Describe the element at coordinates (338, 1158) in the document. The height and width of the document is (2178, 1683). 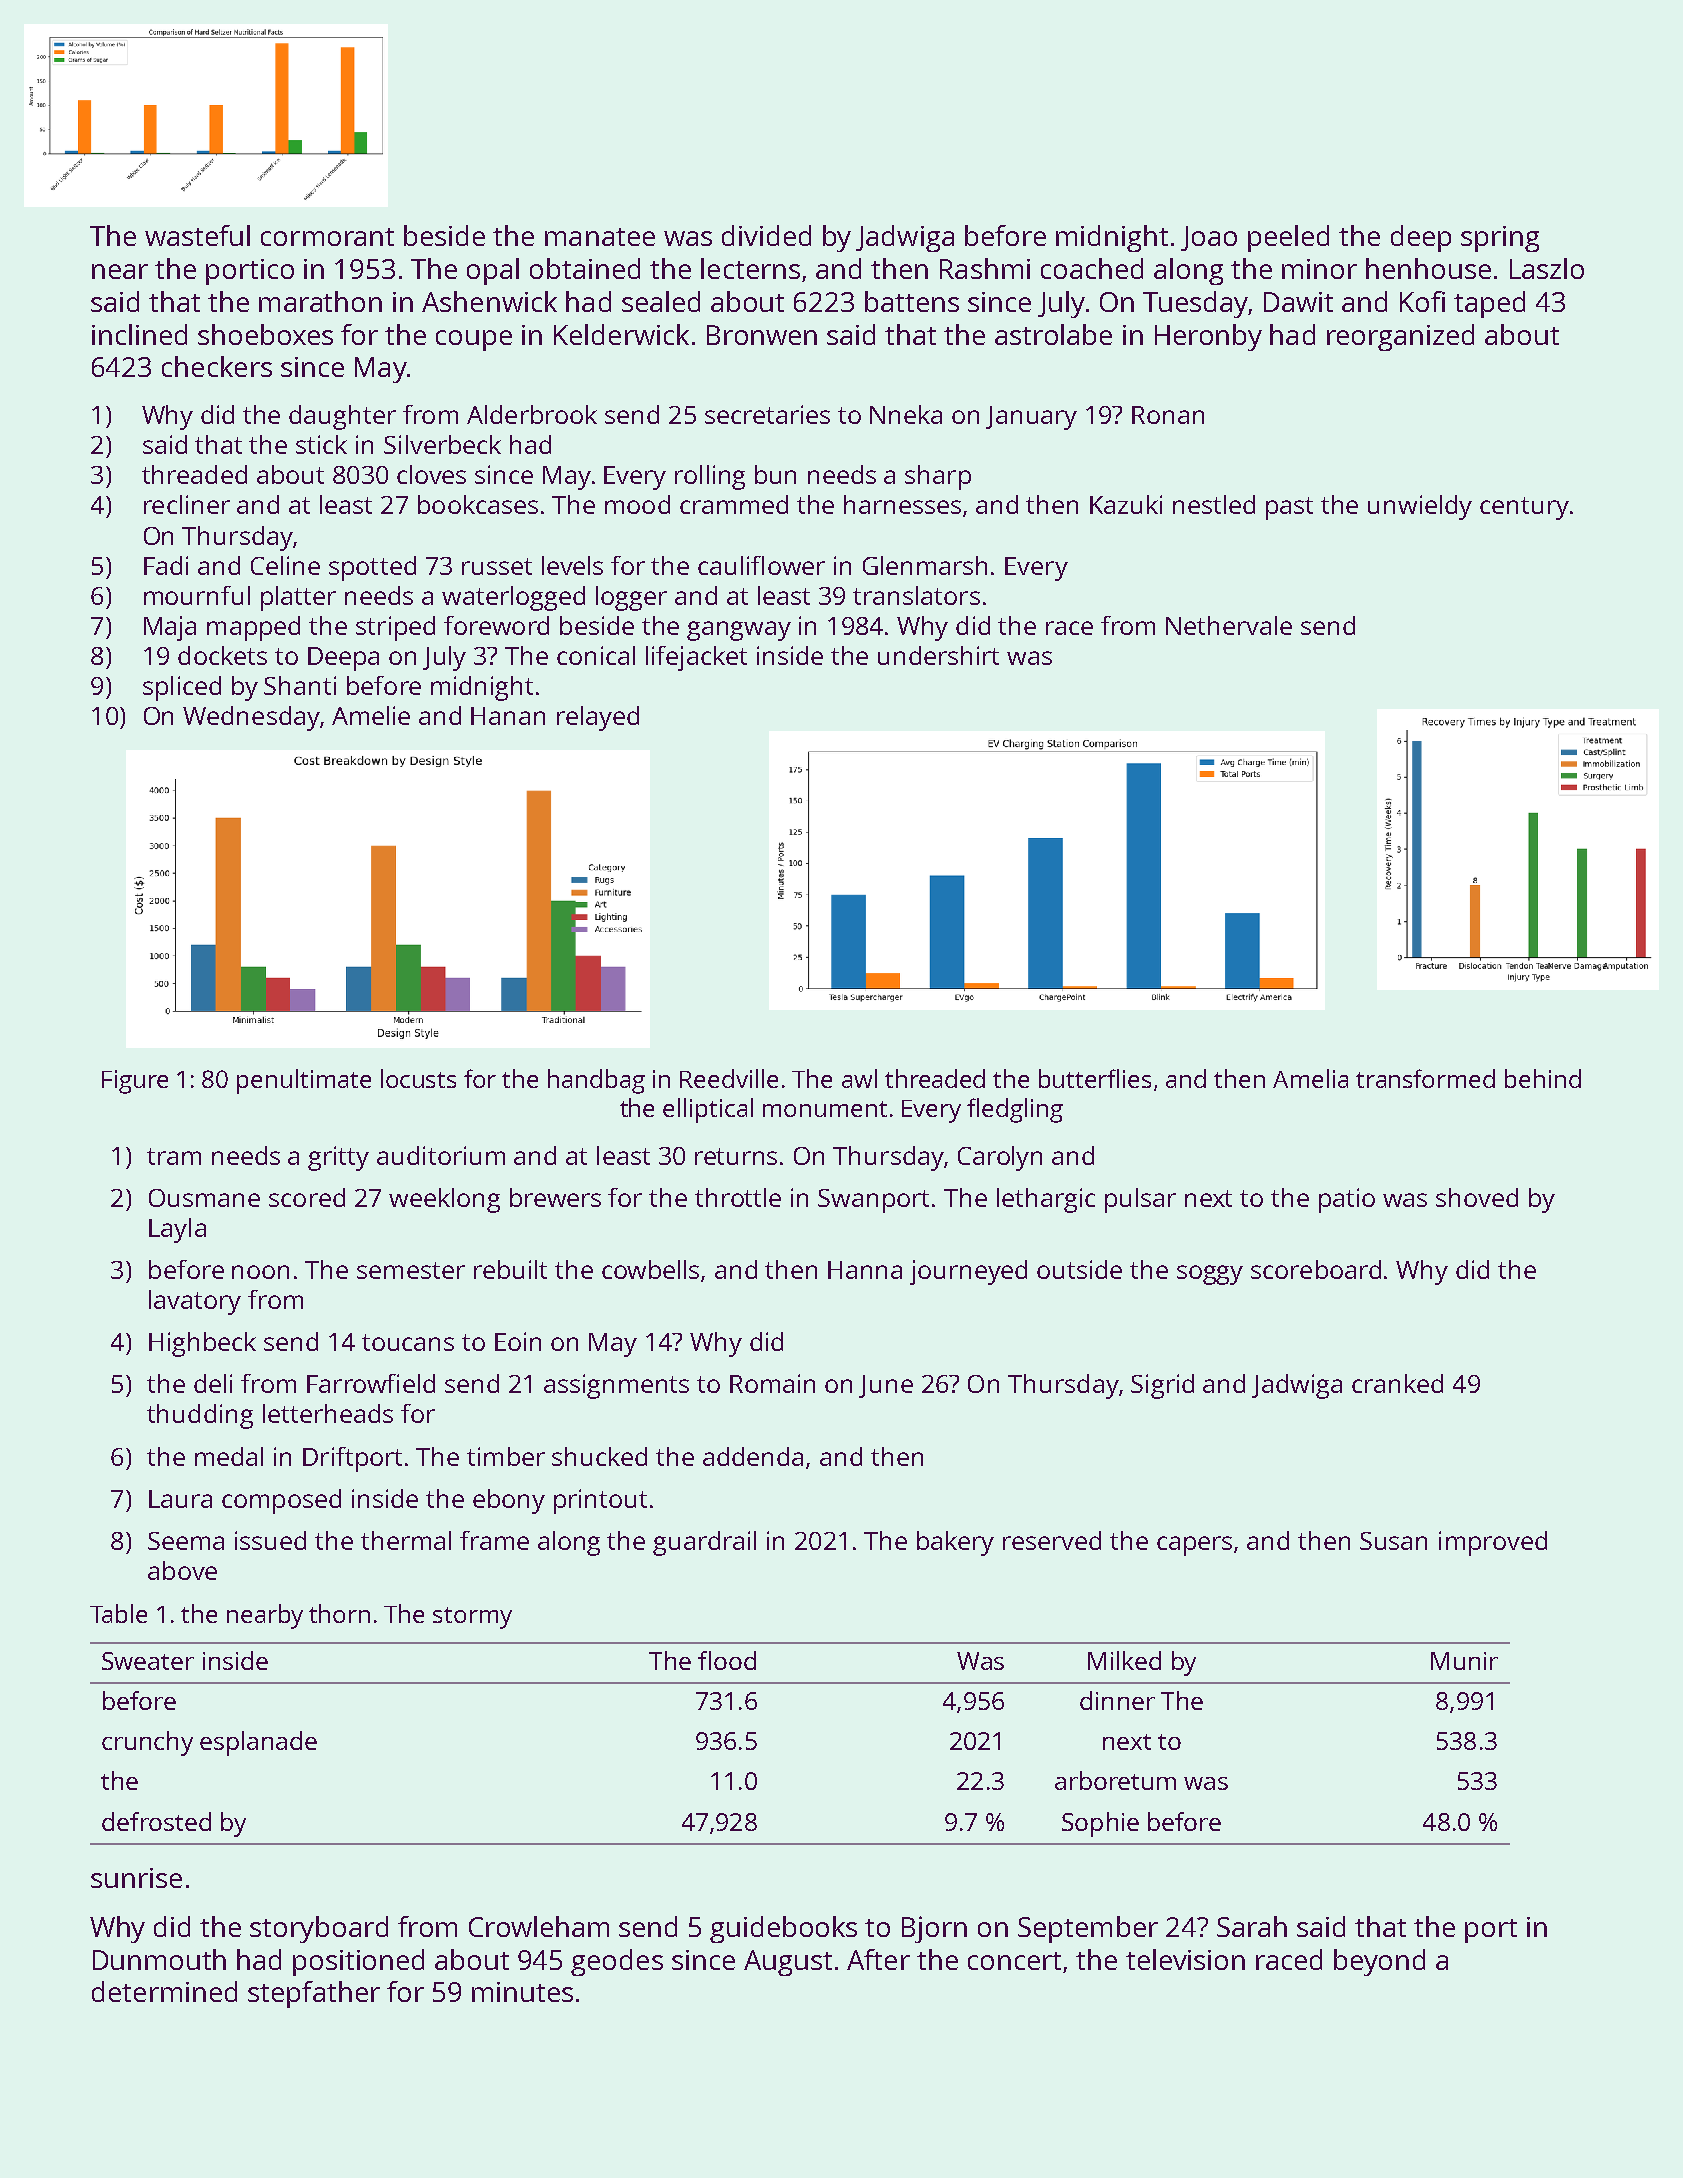
I see `gritty` at that location.
